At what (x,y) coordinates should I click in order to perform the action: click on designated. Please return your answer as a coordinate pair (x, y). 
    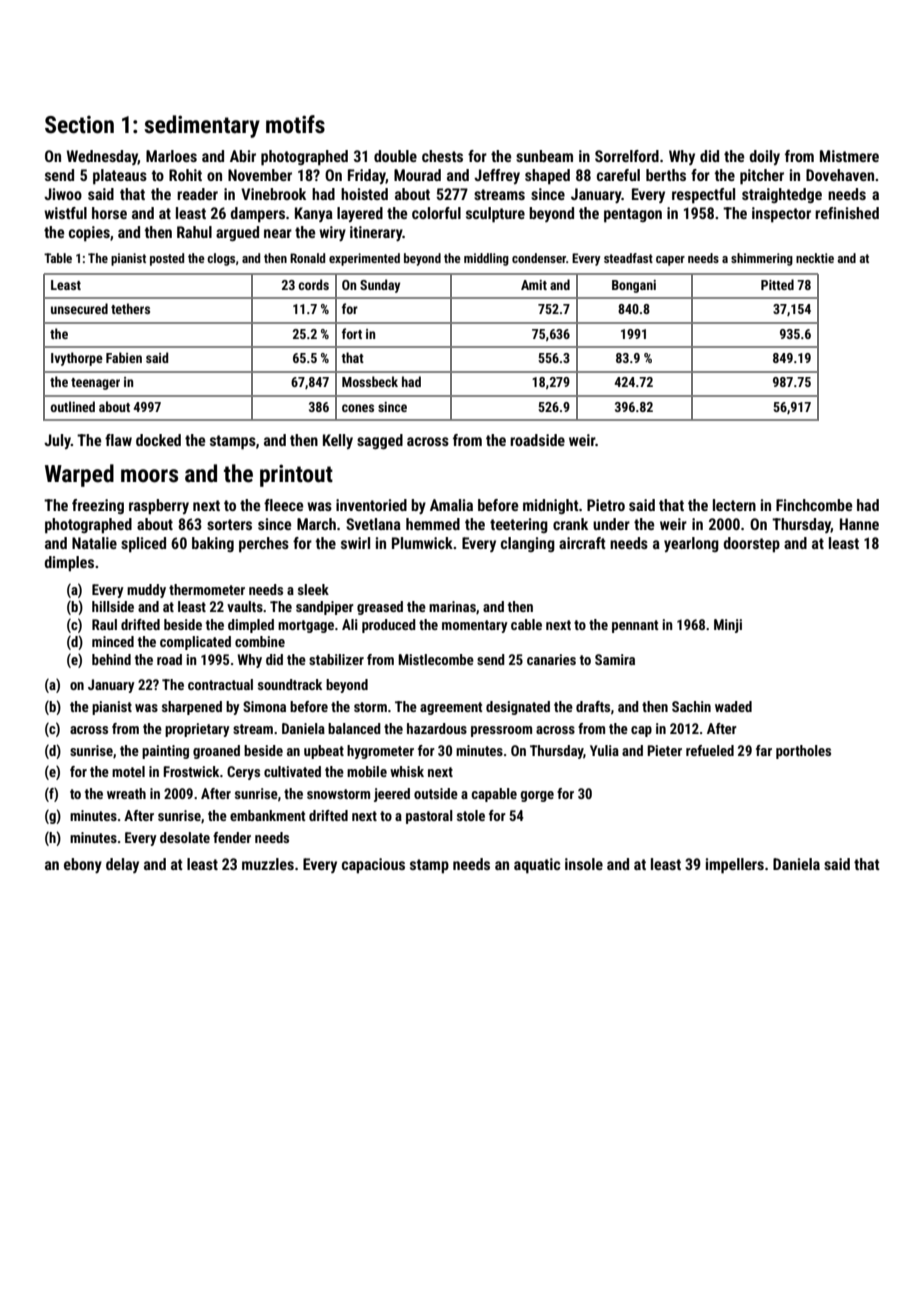
    Looking at the image, I should click on (518, 708).
